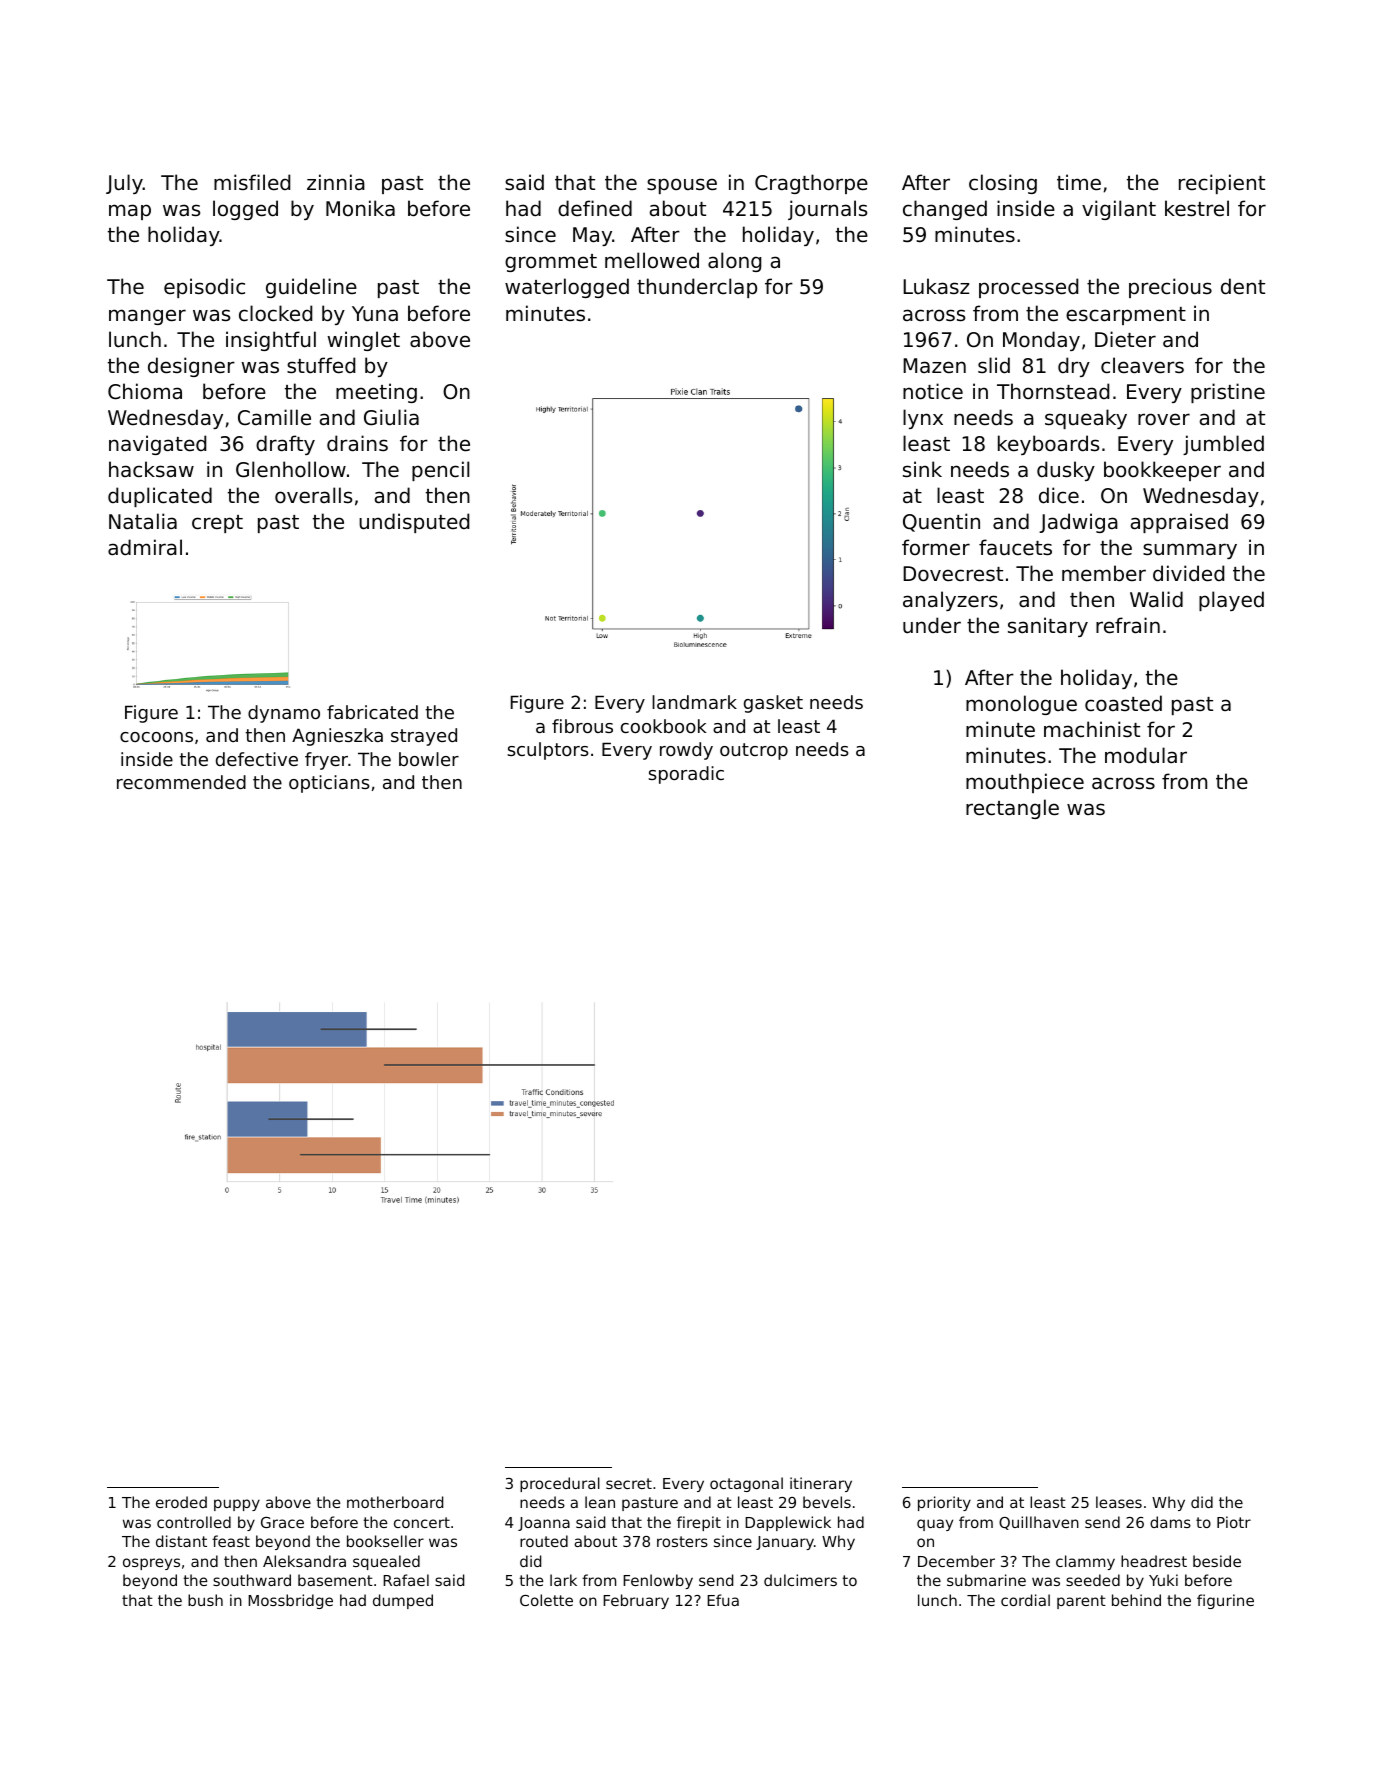  I want to click on recipient, so click(1222, 184).
